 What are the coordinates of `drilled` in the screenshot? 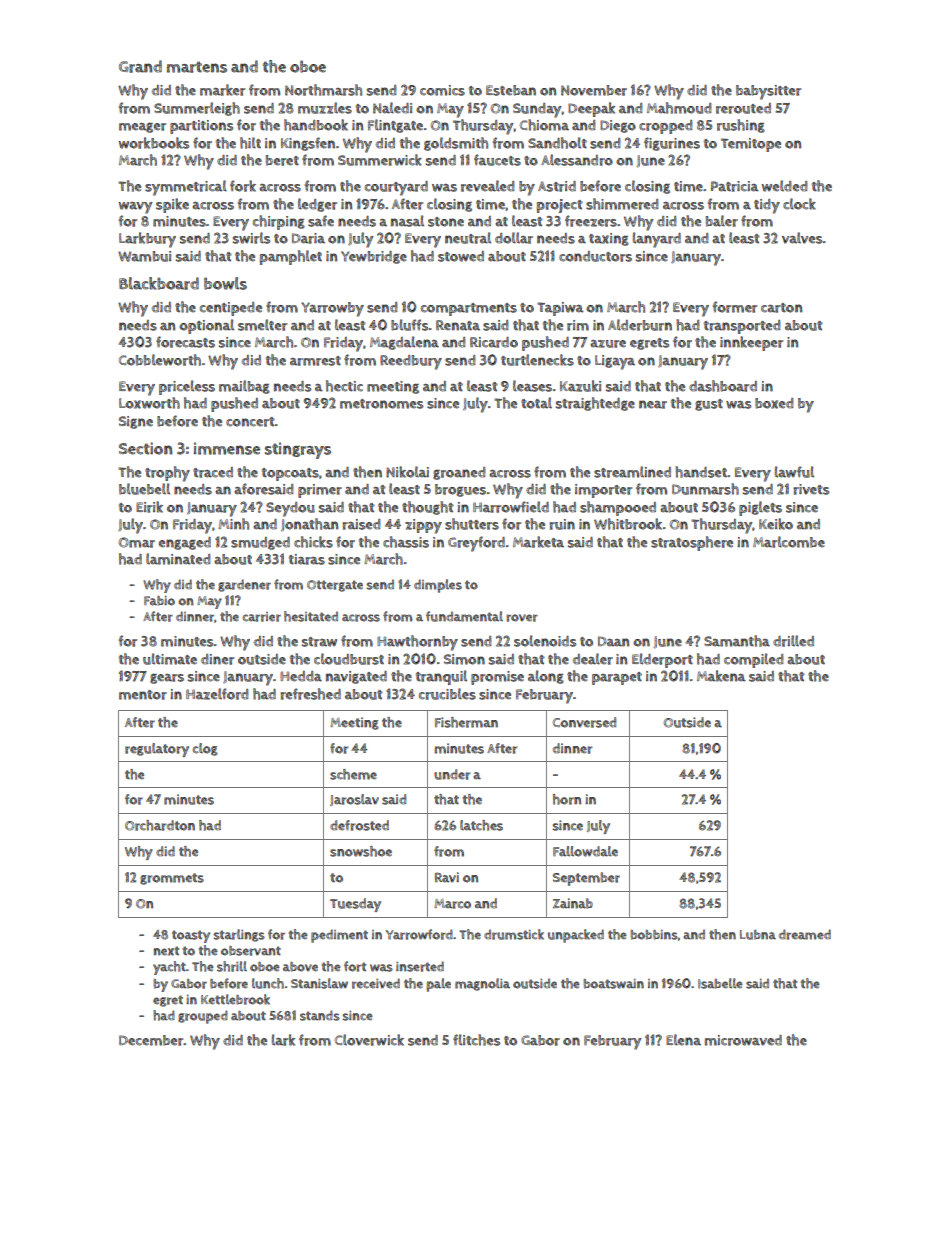 It's located at (793, 641).
